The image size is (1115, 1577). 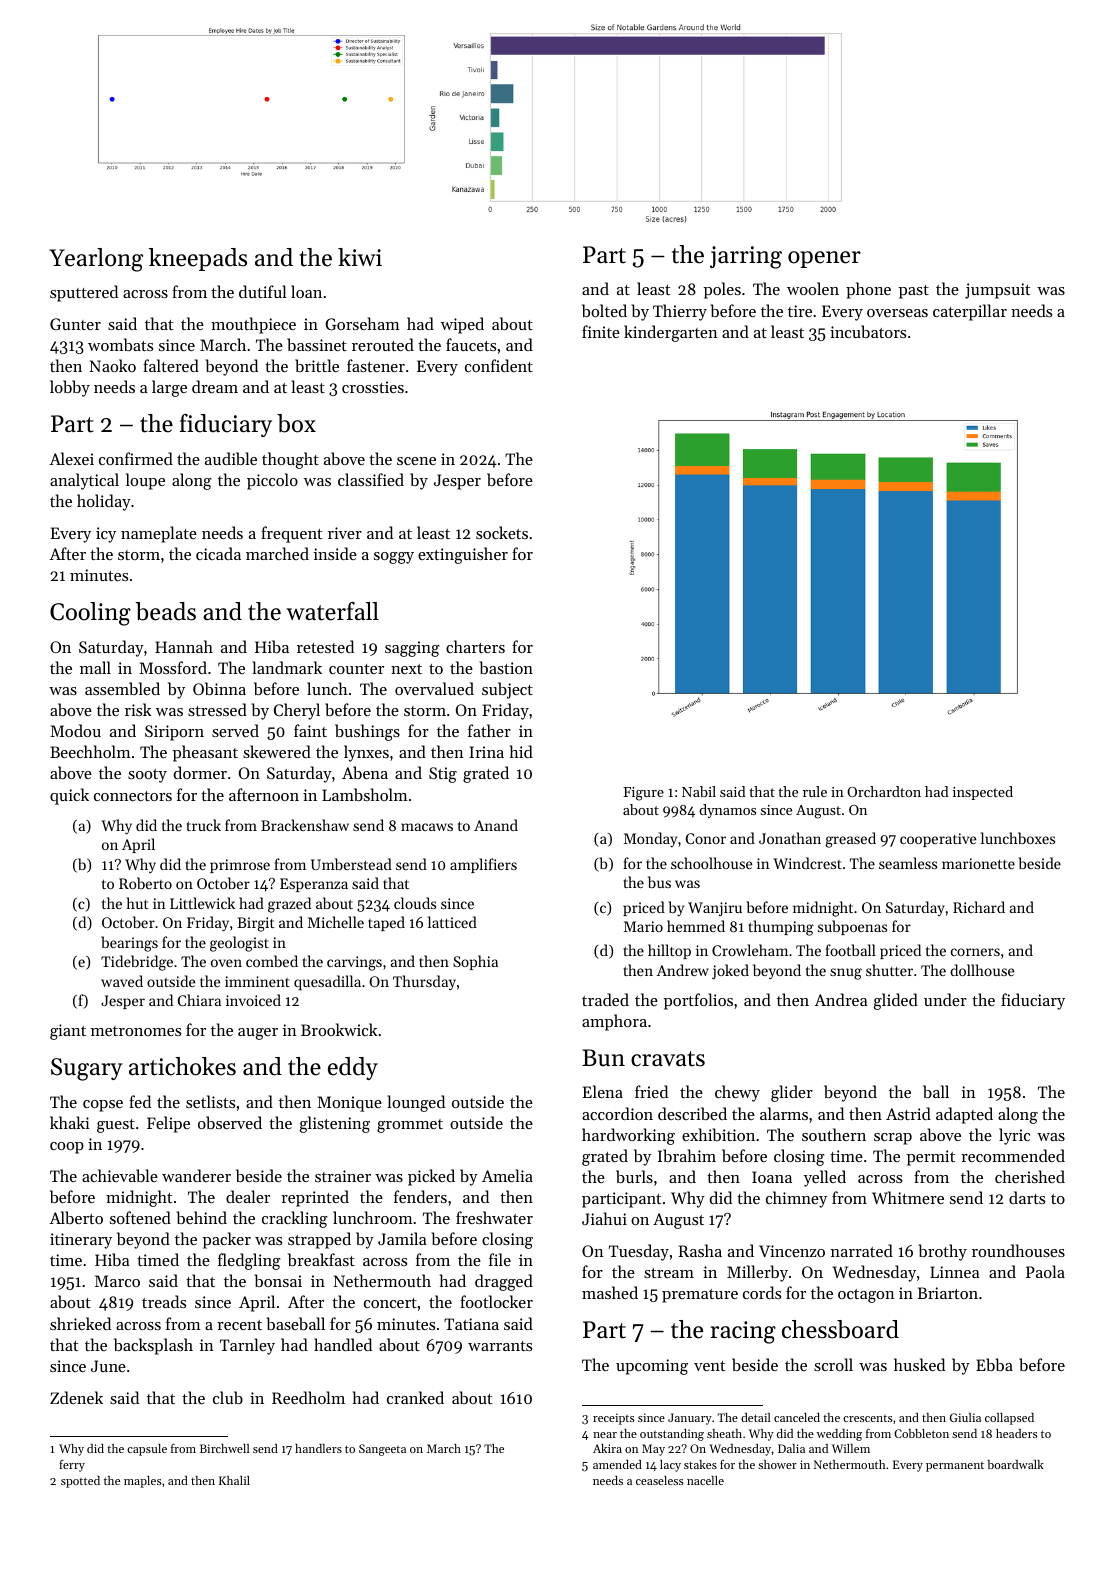 What do you see at coordinates (143, 1482) in the screenshot?
I see `maples` at bounding box center [143, 1482].
